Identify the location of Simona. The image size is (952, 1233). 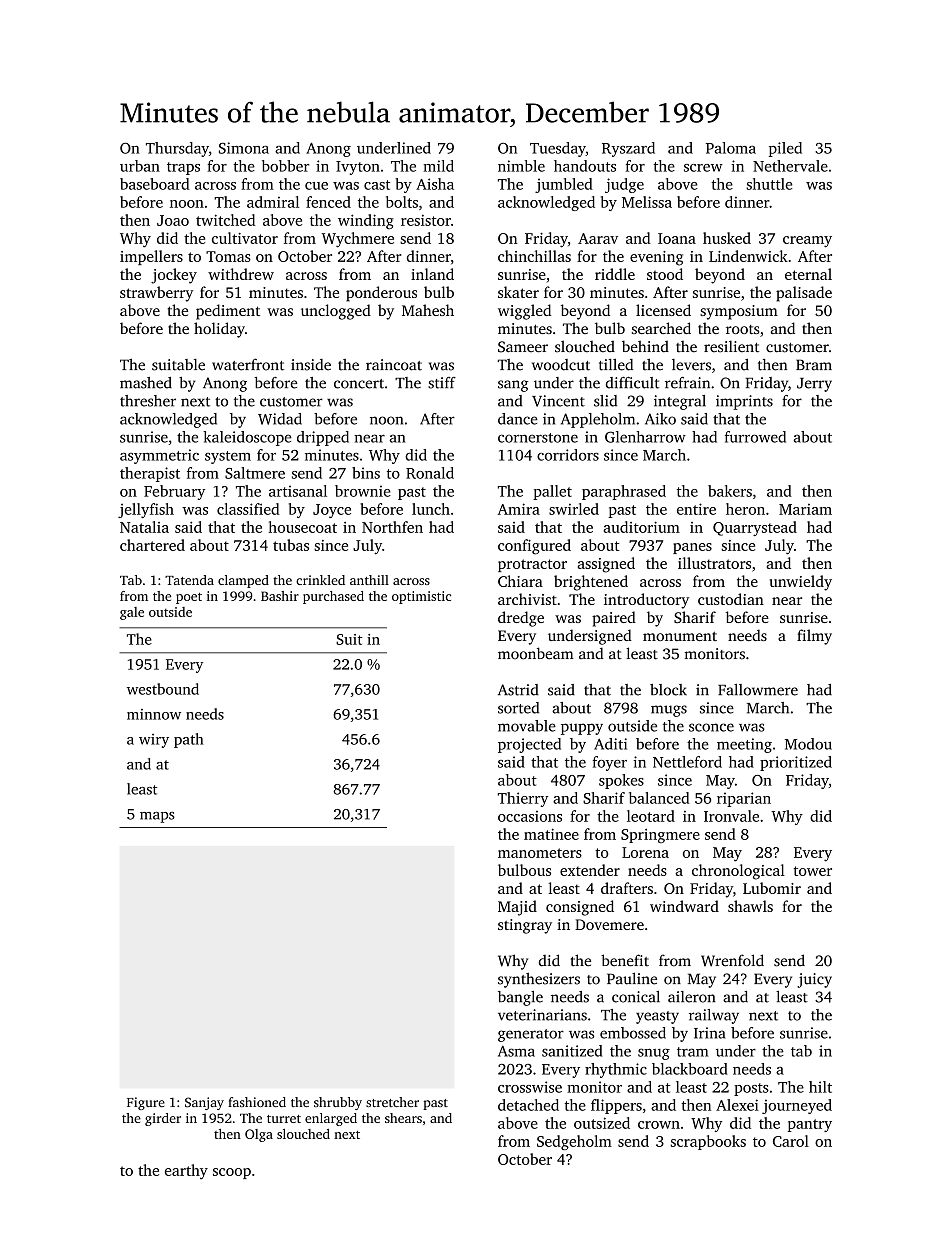
(244, 148).
